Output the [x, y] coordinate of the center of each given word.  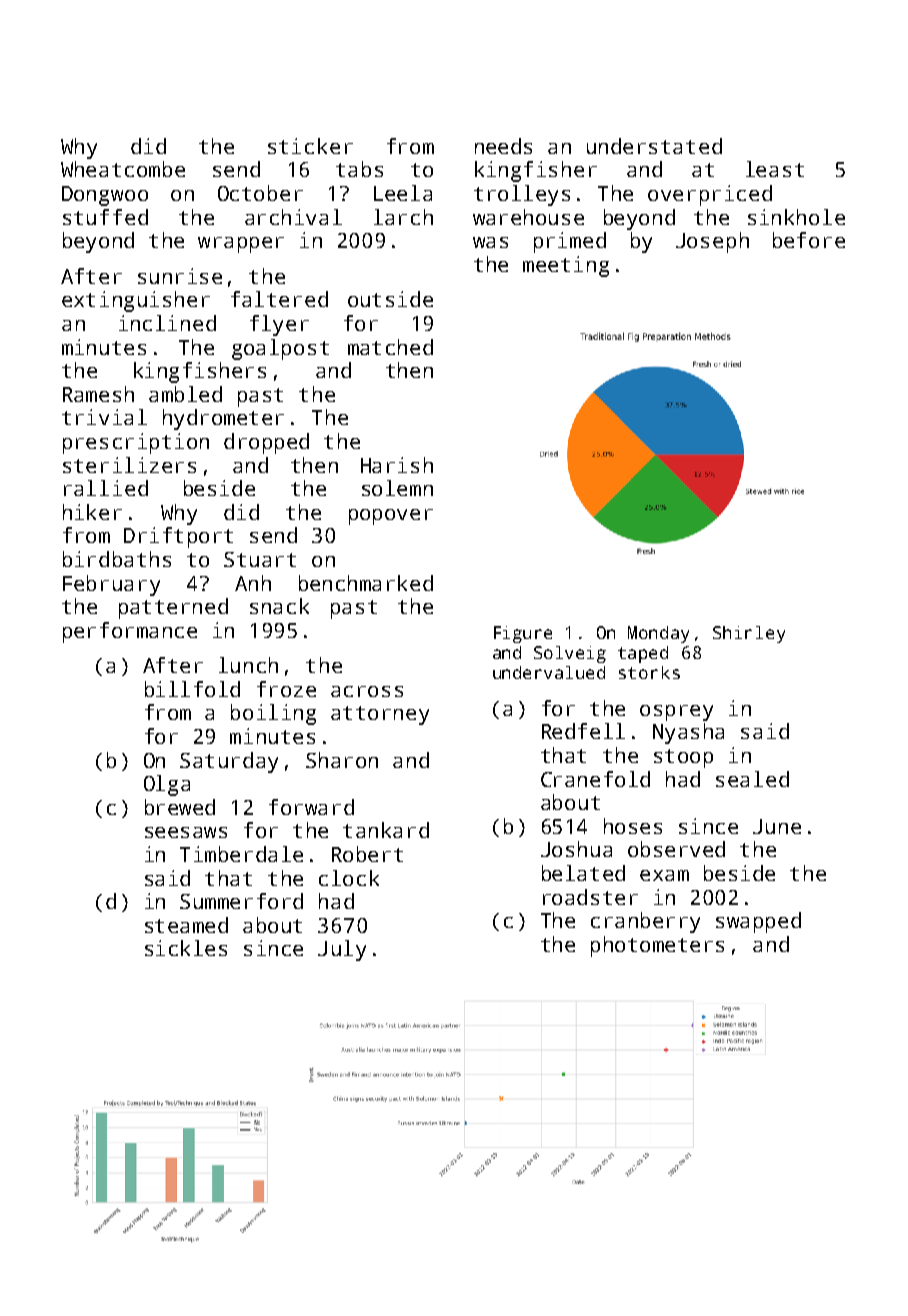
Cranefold [595, 779]
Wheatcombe [123, 169]
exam [664, 875]
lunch [248, 665]
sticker [310, 146]
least [775, 169]
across [367, 691]
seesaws [186, 832]
